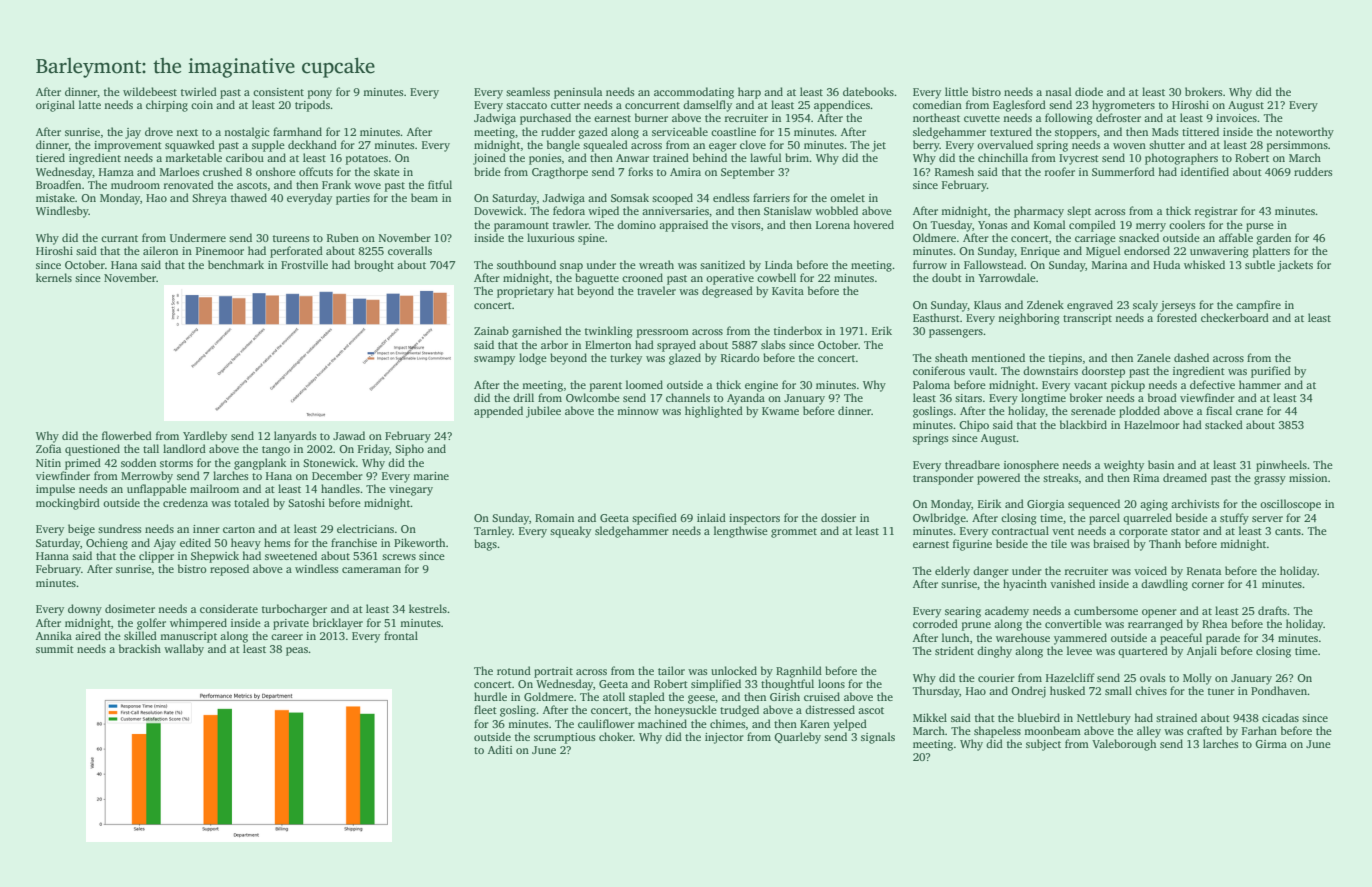  I want to click on hygrometers, so click(1123, 106).
